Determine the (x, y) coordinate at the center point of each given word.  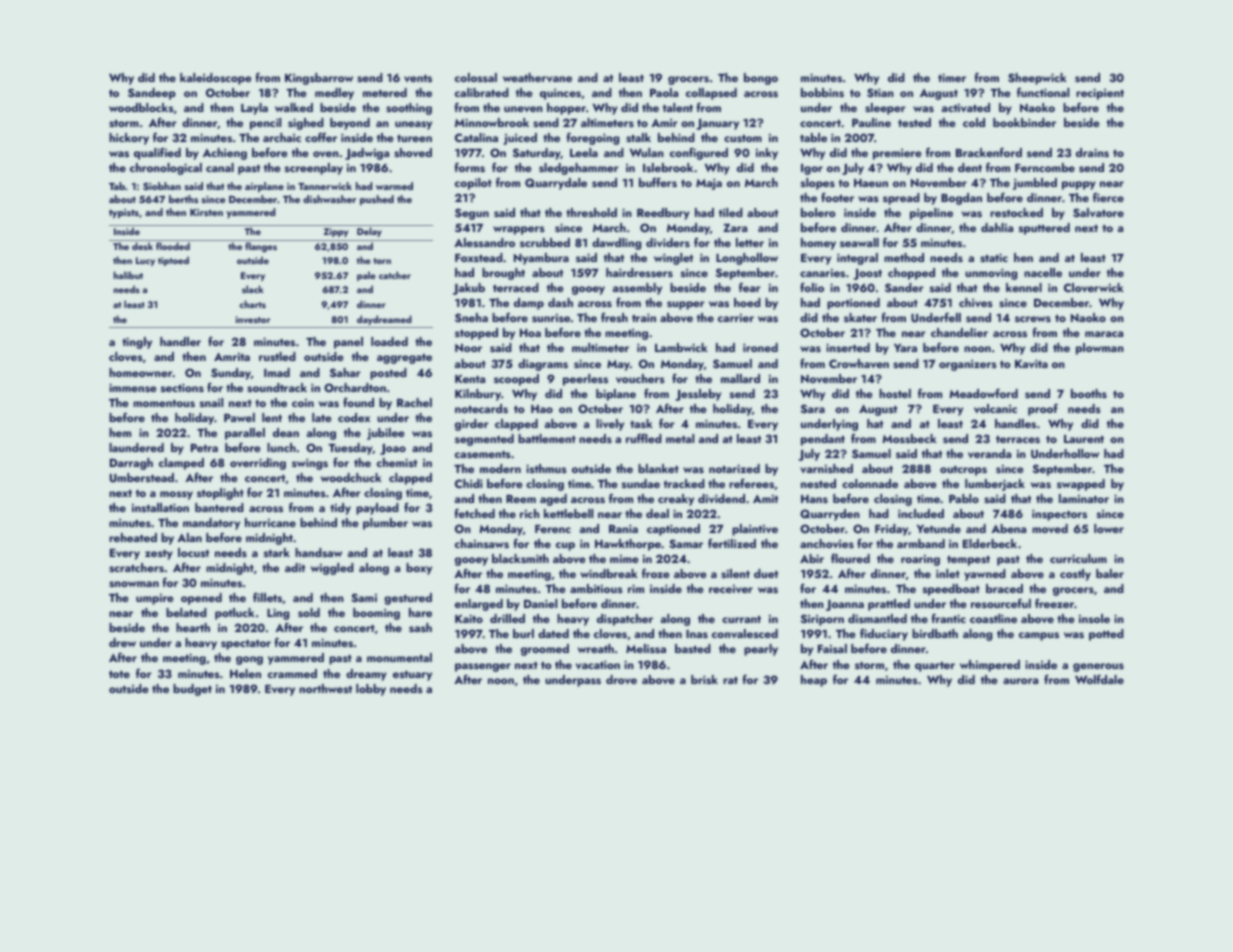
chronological (166, 169)
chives (976, 302)
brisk (704, 679)
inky (767, 154)
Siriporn (822, 620)
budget (192, 690)
